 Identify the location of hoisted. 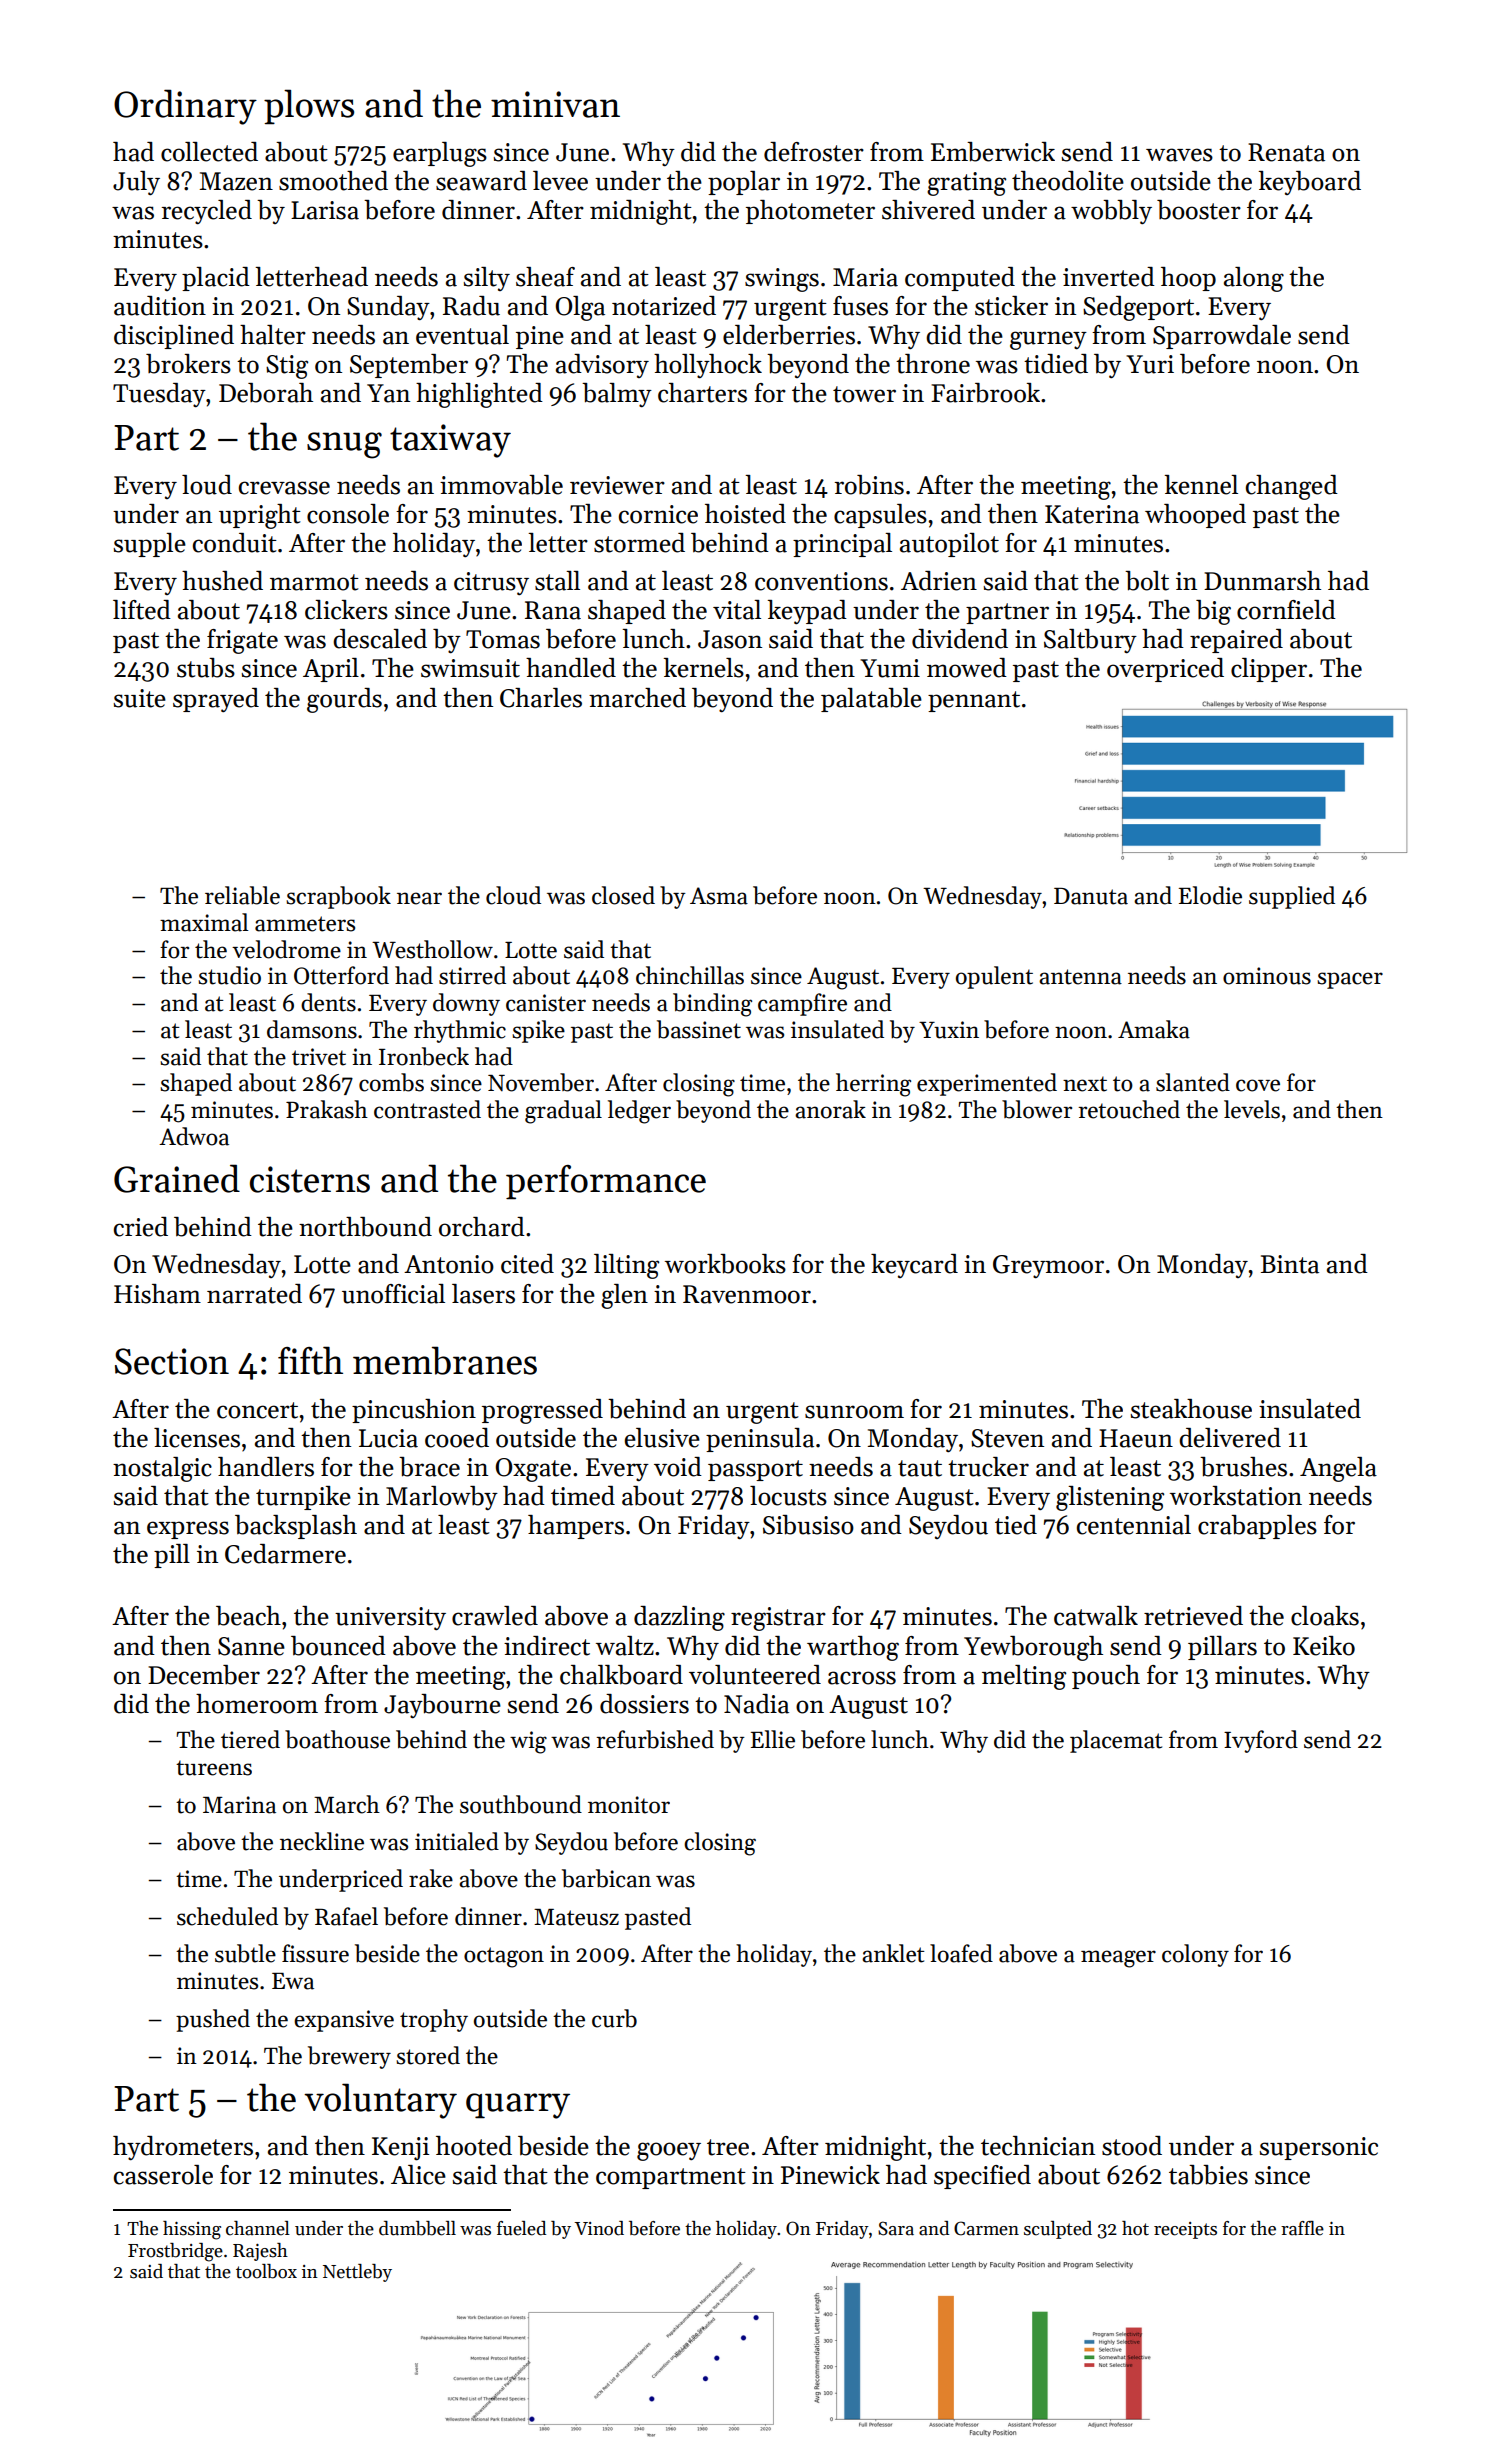
(745, 514).
